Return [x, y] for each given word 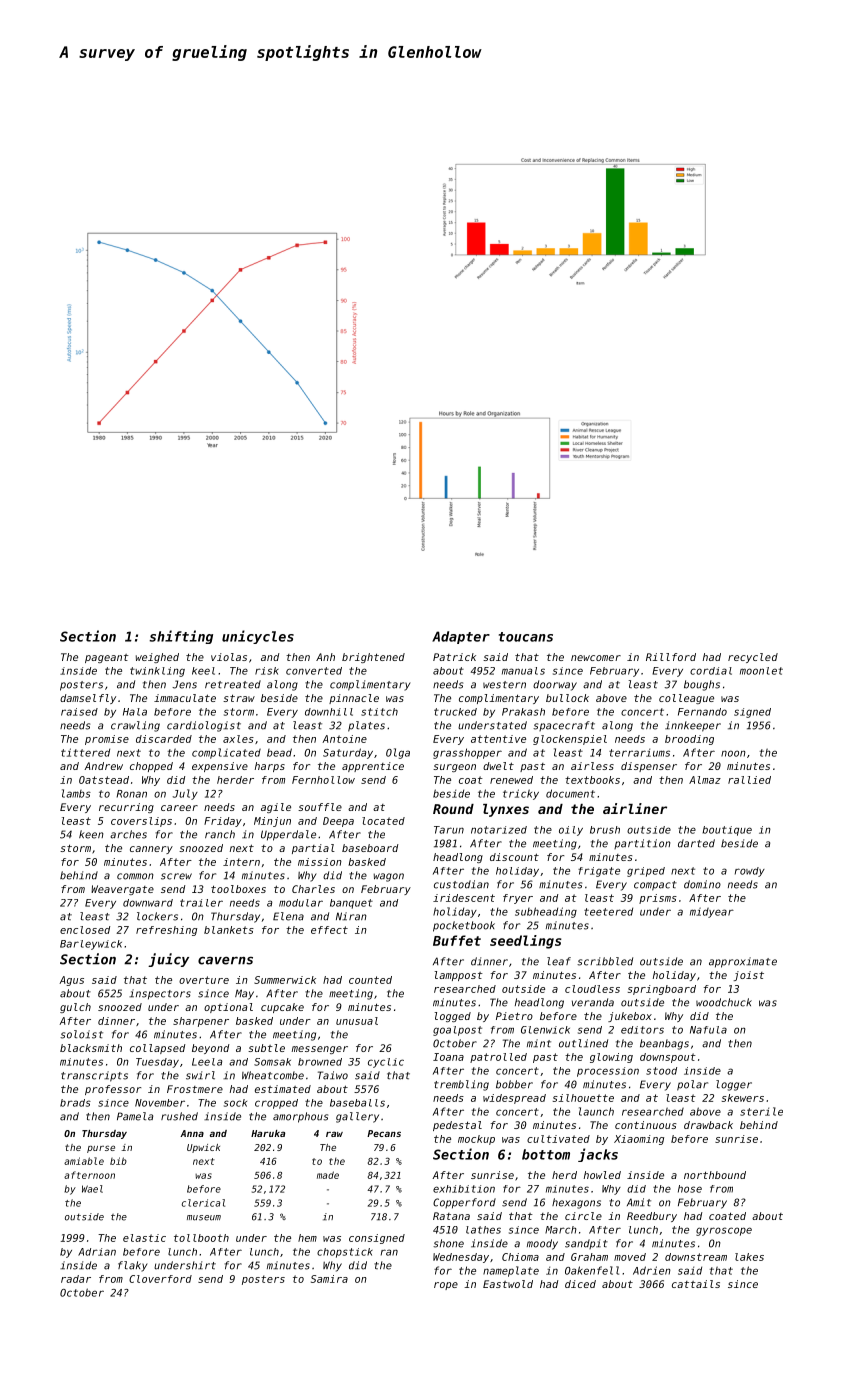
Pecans [384, 1133]
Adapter [461, 637]
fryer [518, 899]
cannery [151, 850]
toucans [526, 637]
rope [446, 1286]
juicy [168, 960]
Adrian [97, 1252]
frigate [599, 872]
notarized [499, 830]
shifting [181, 637]
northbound [715, 1175]
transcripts [94, 1076]
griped [646, 872]
